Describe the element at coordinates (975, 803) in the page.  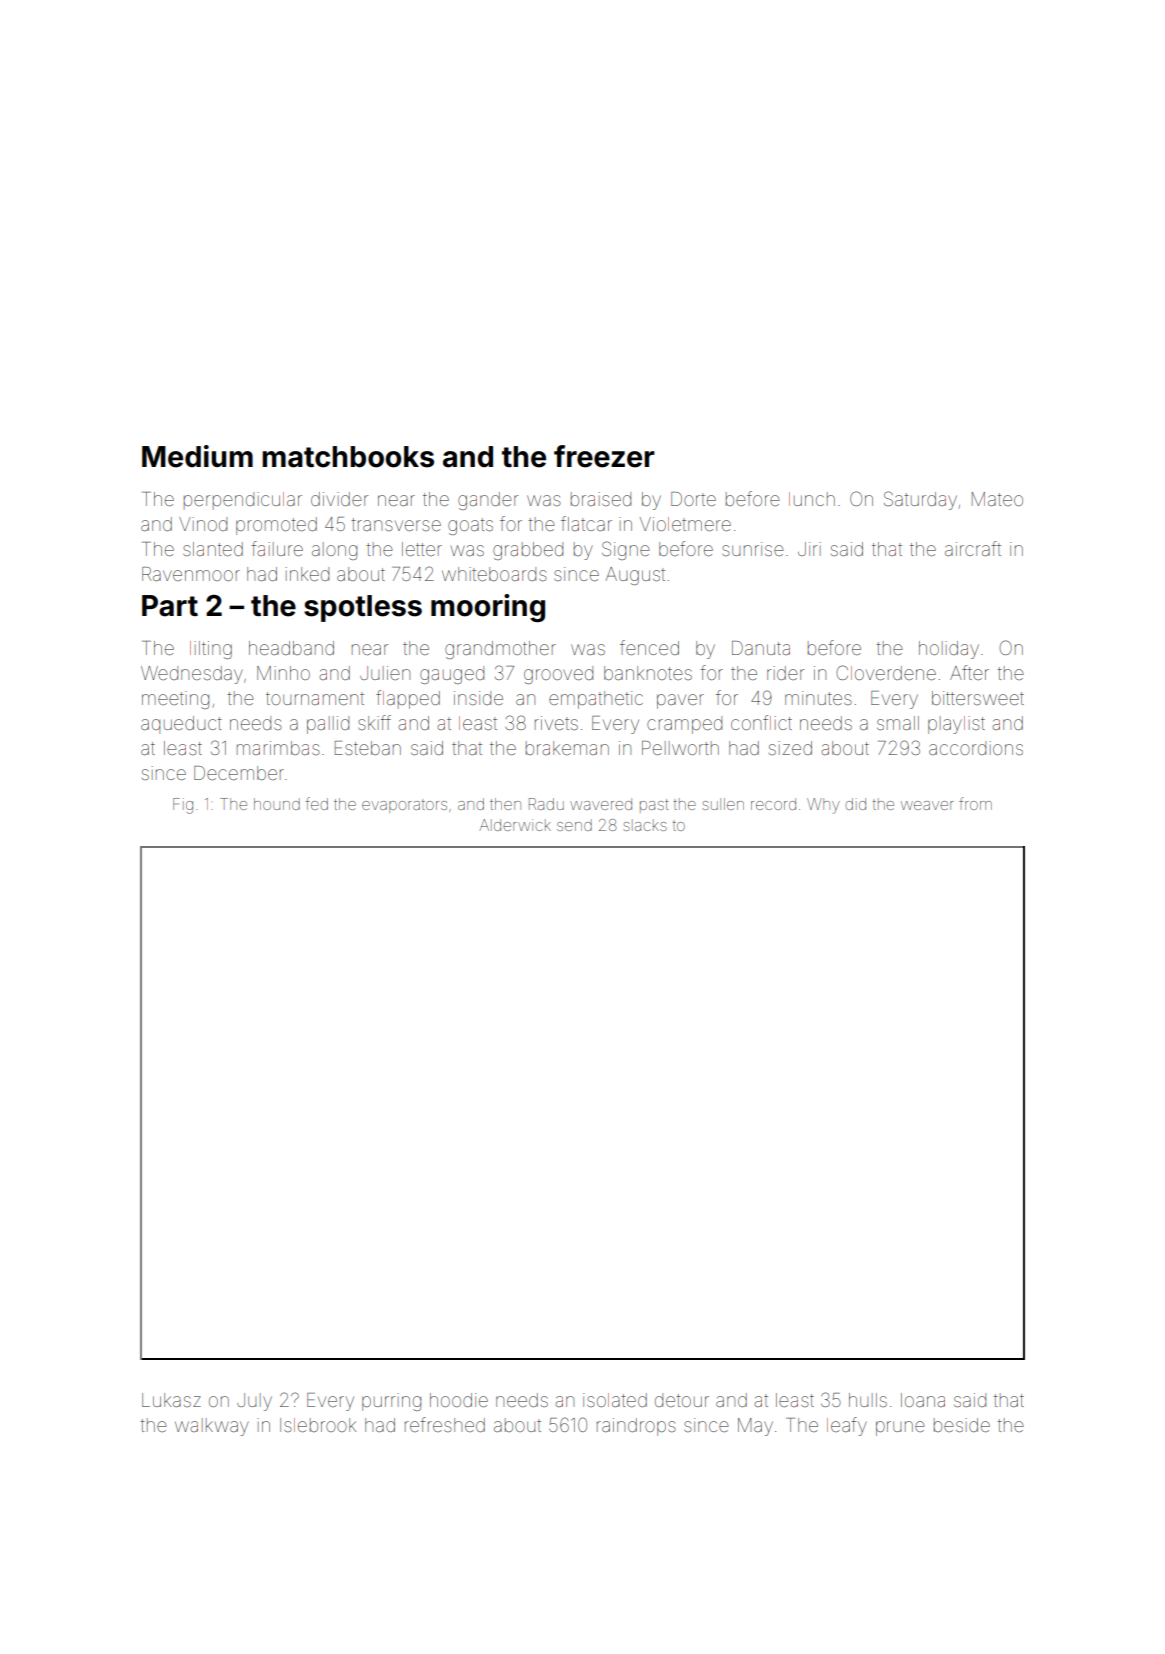
I see `from` at that location.
